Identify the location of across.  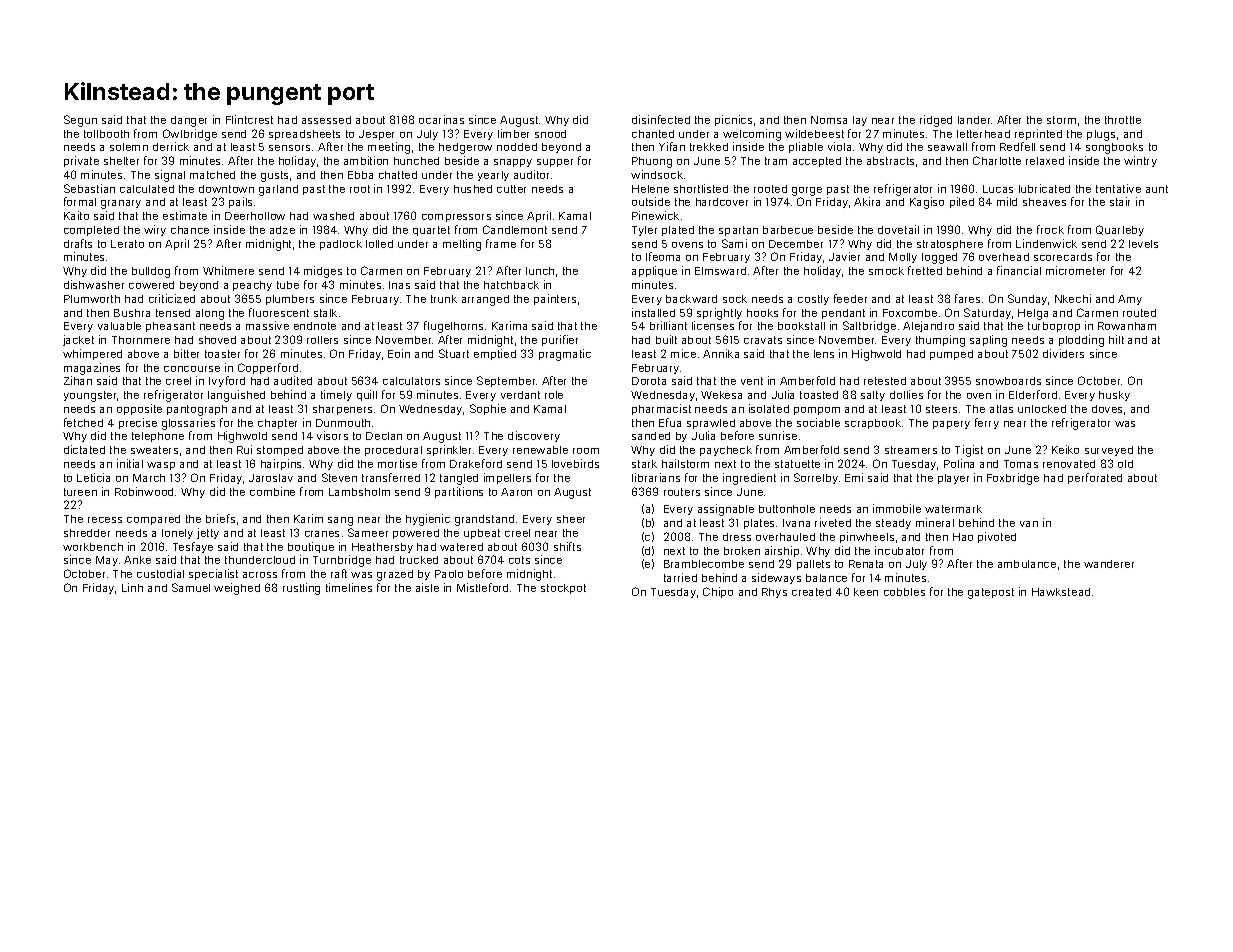
(260, 575).
